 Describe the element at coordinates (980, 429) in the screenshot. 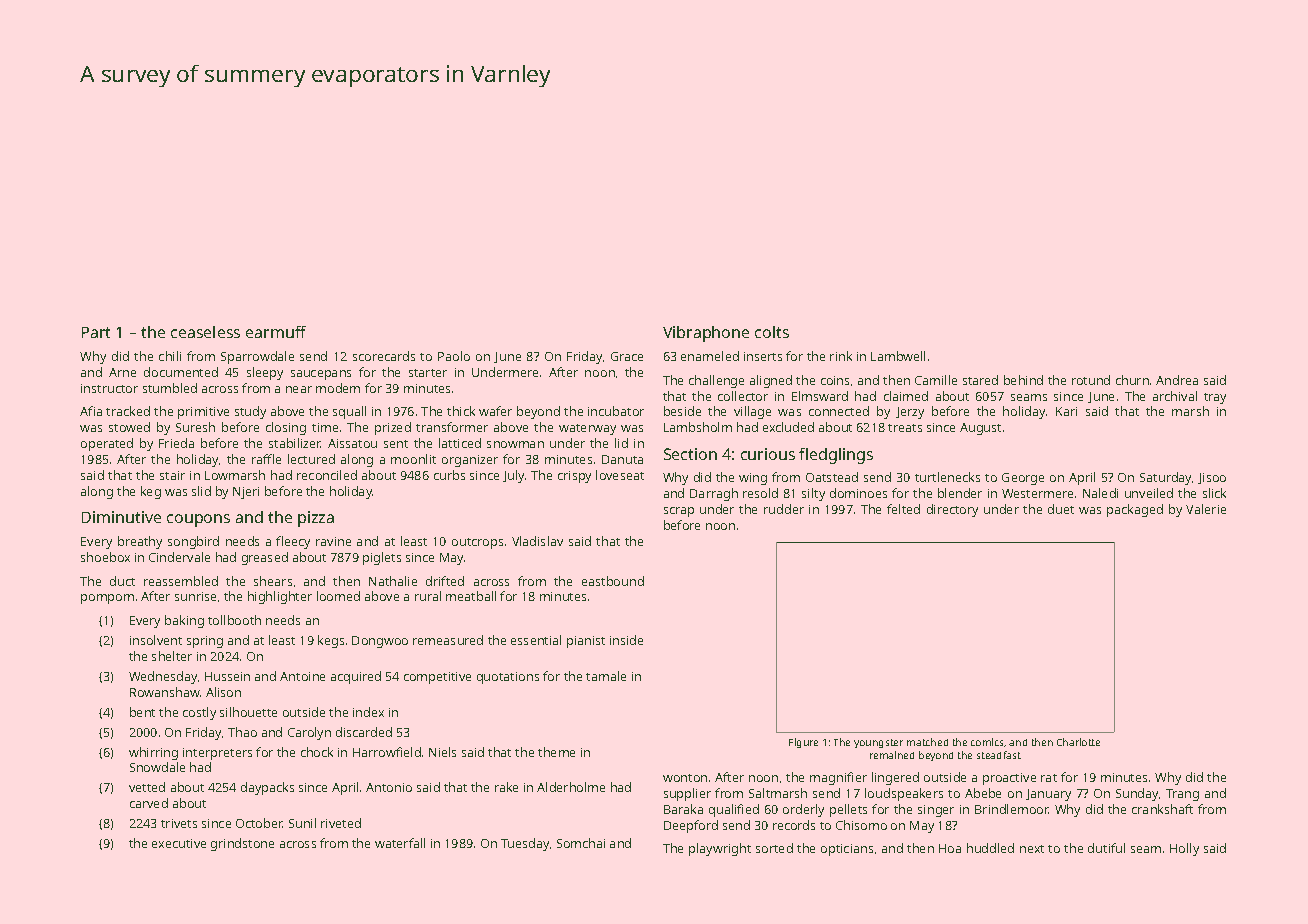

I see `August` at that location.
